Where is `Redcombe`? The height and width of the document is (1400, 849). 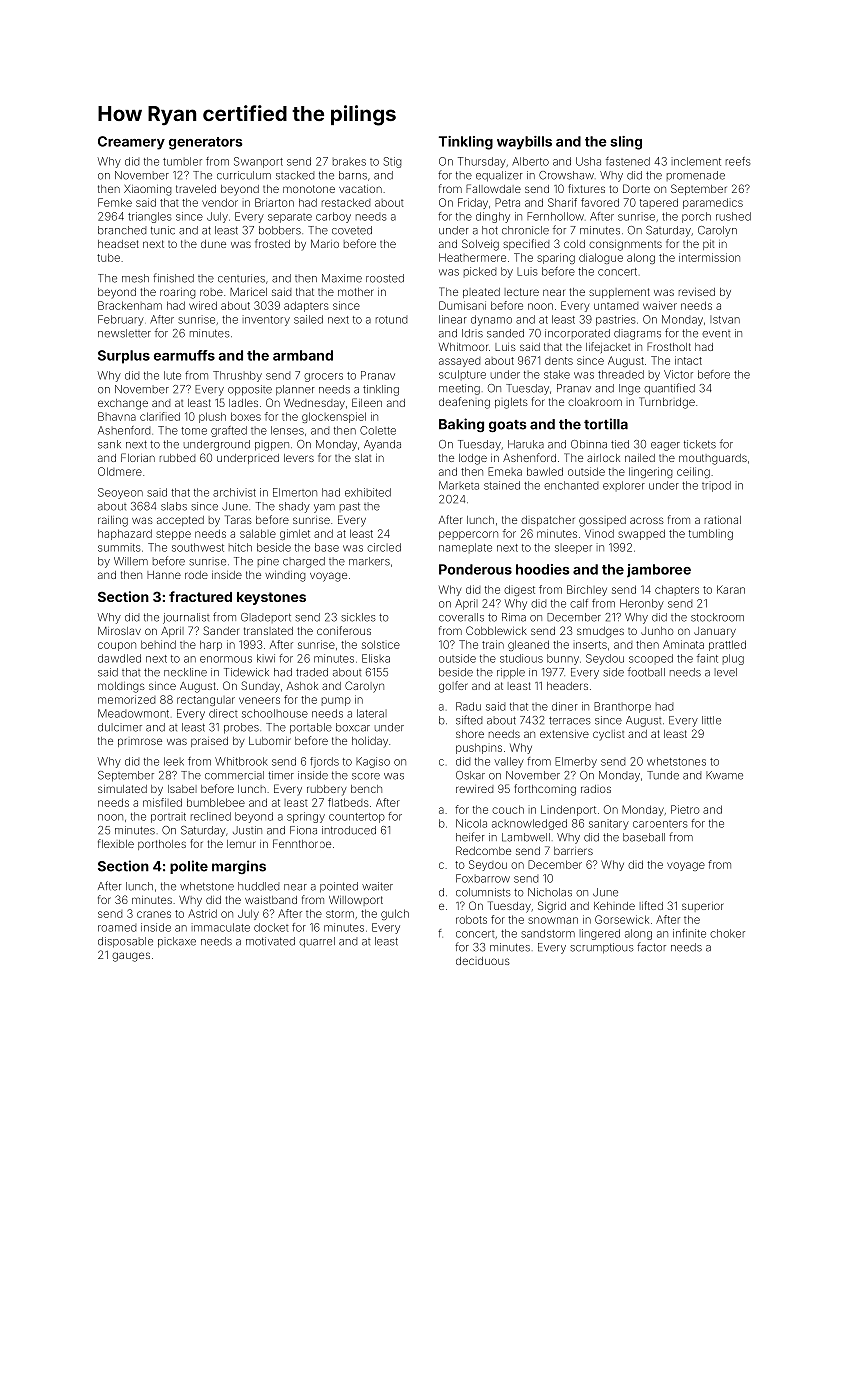
Redcombe is located at coordinates (483, 850).
